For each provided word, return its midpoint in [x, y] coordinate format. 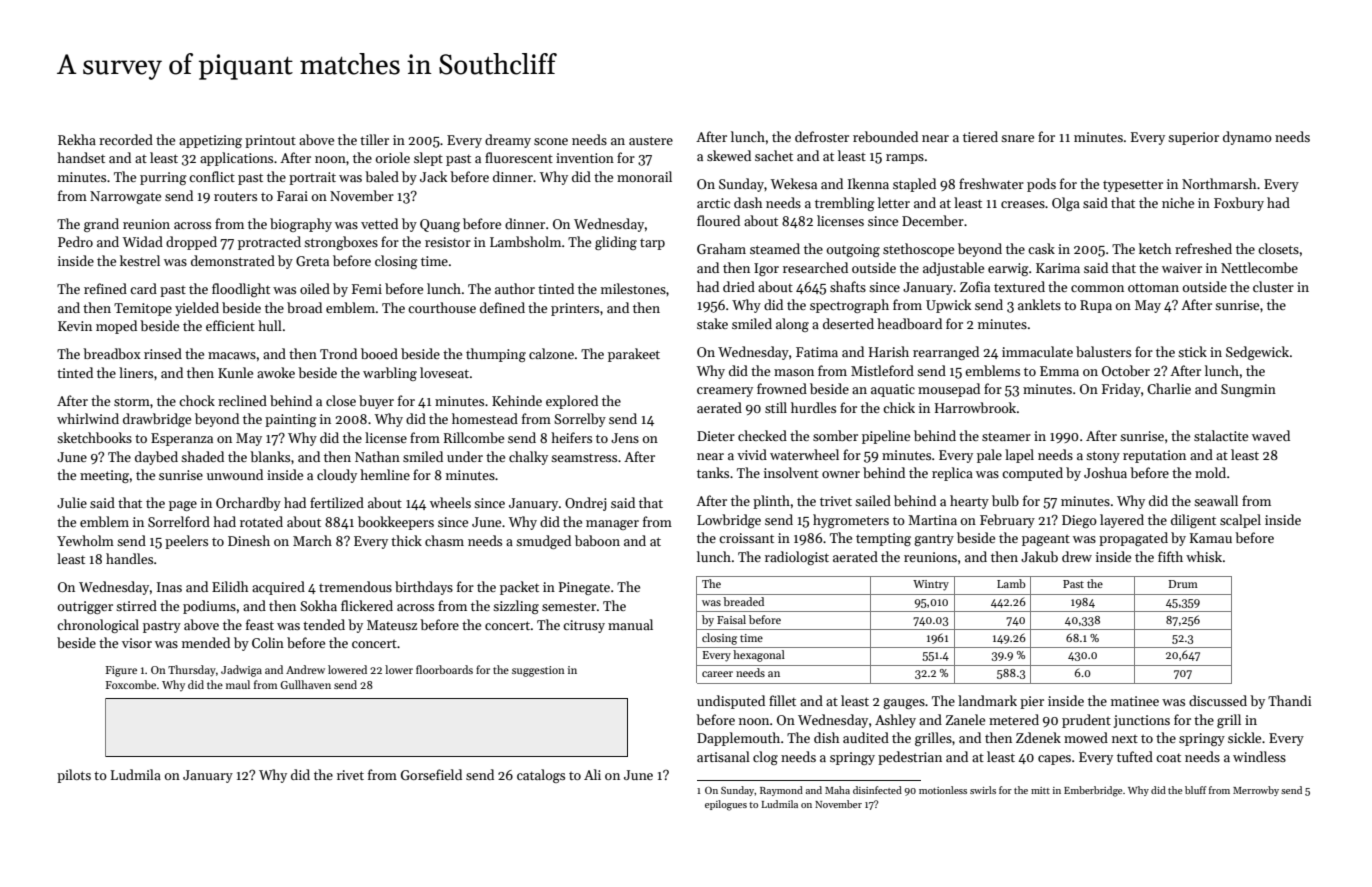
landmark [987, 700]
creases [1023, 204]
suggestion [538, 671]
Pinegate [584, 588]
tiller [374, 139]
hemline [385, 474]
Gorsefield [431, 774]
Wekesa [794, 183]
